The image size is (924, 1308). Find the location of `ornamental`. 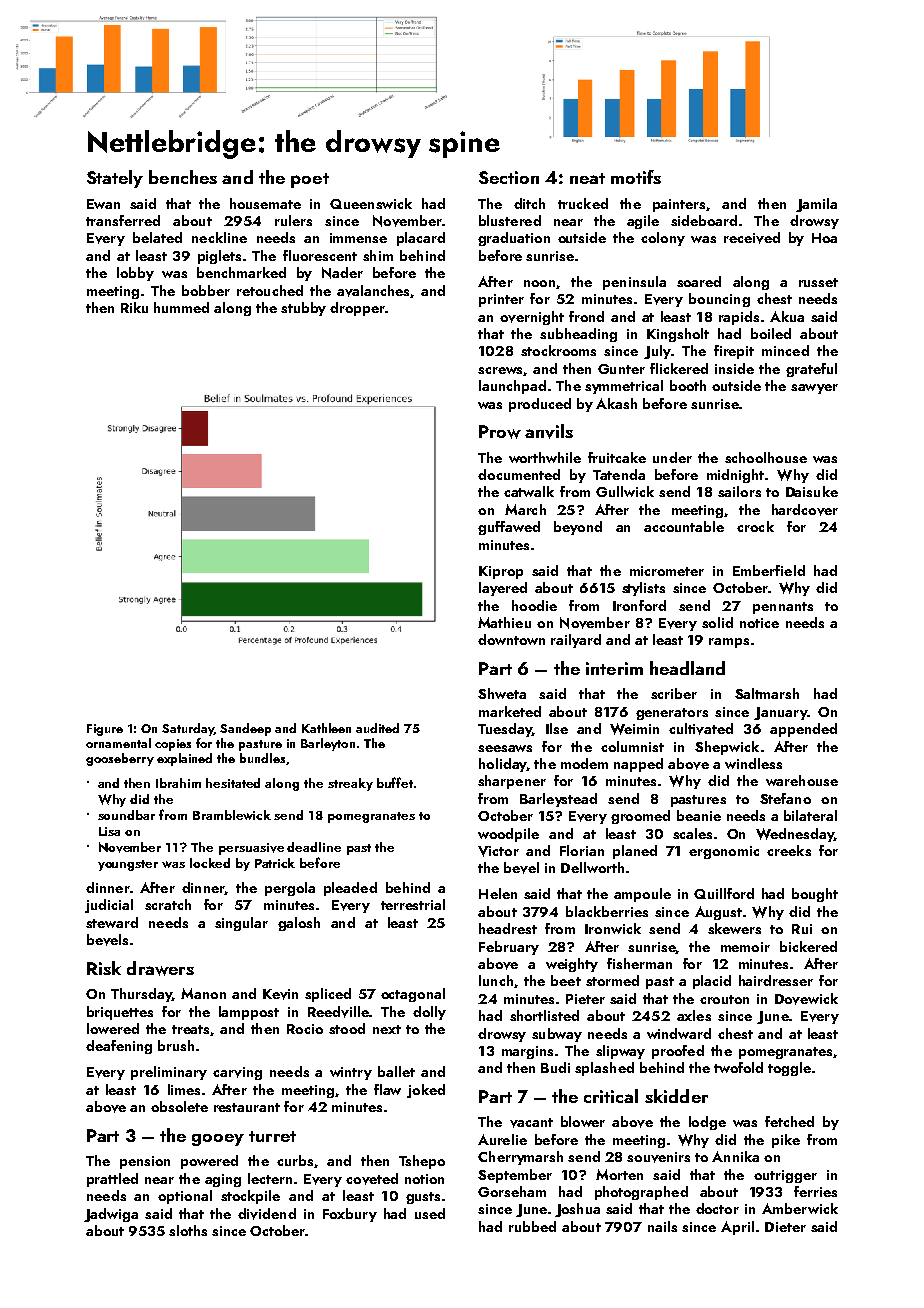

ornamental is located at coordinates (118, 743).
